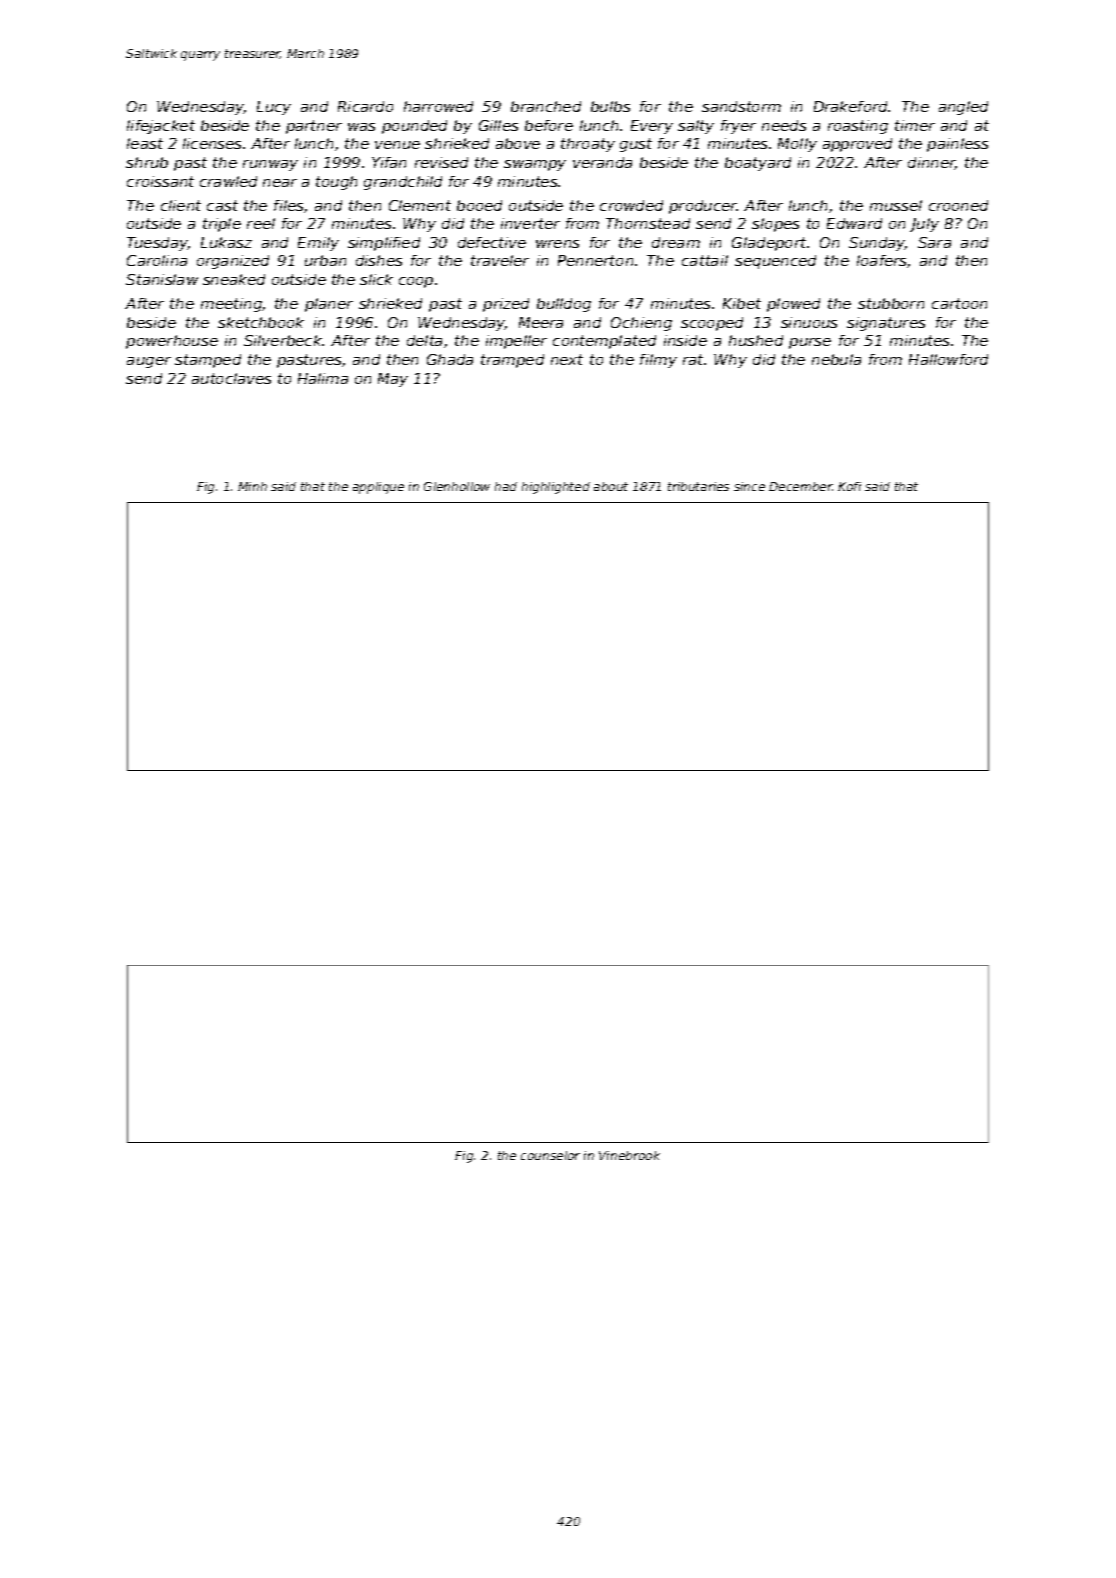 This document has width=1116, height=1578. What do you see at coordinates (149, 362) in the document?
I see `auger` at bounding box center [149, 362].
